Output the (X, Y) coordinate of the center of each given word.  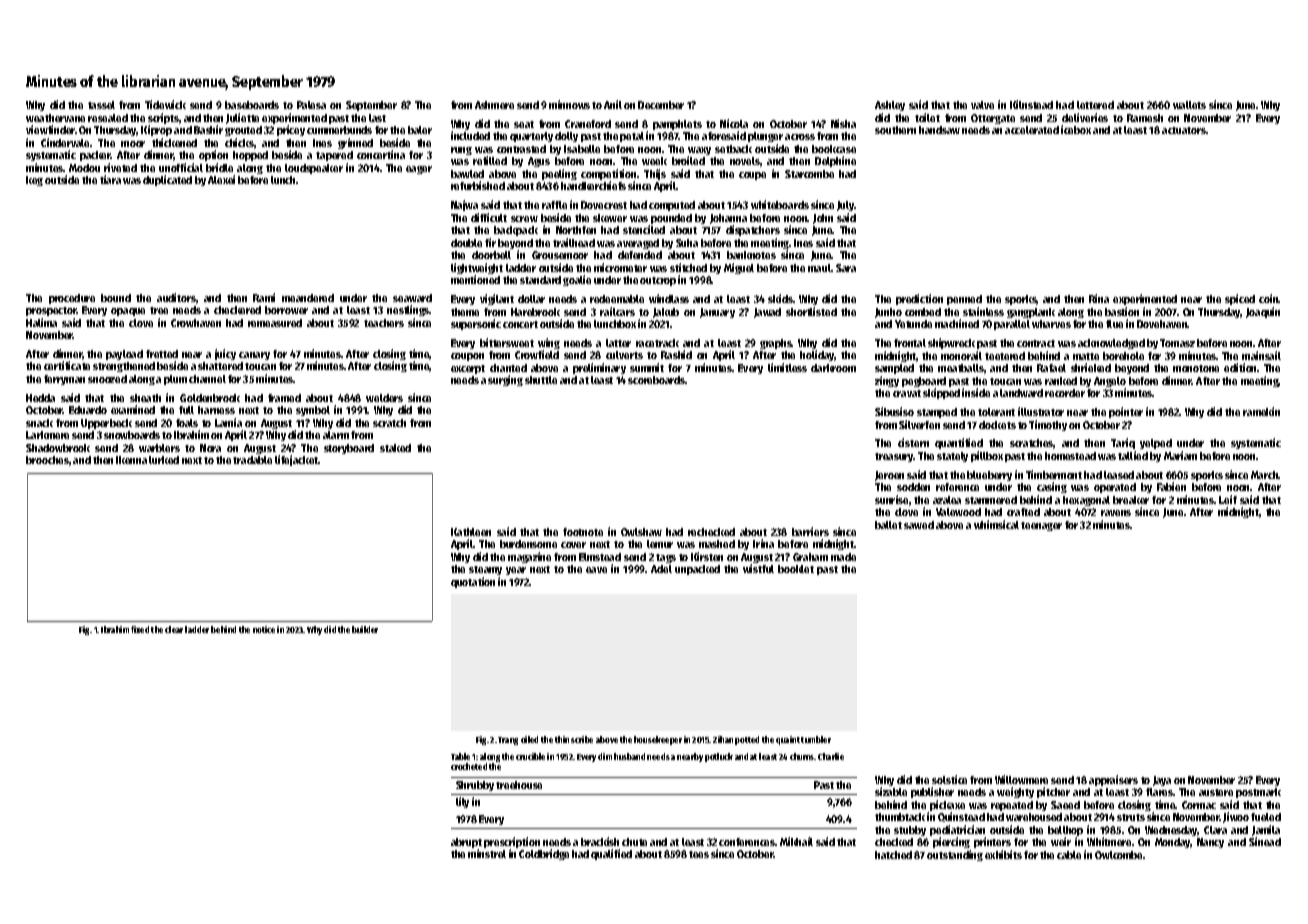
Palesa (311, 105)
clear (174, 629)
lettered (1095, 105)
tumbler (816, 739)
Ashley (890, 106)
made (843, 557)
